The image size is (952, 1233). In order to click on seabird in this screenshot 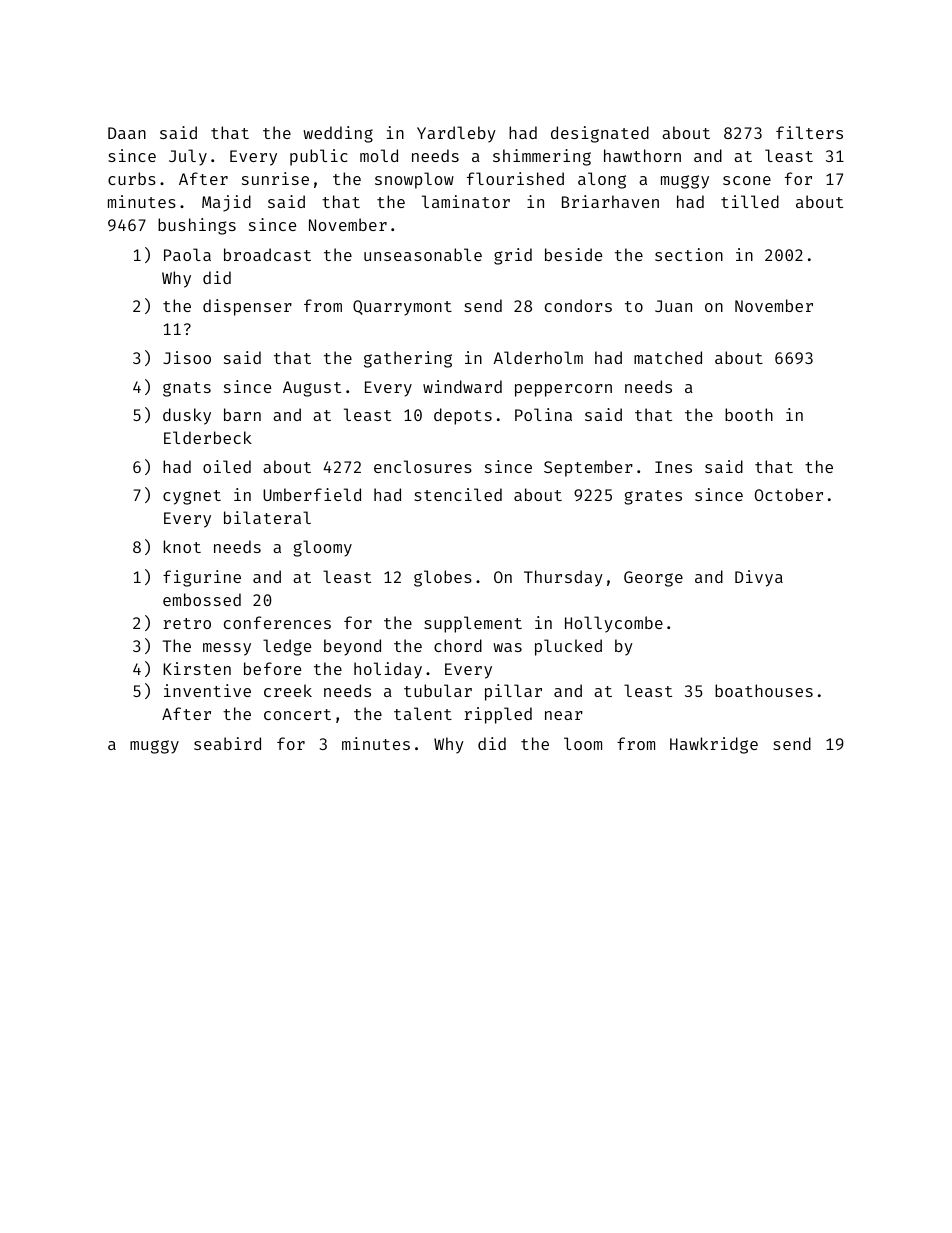, I will do `click(227, 743)`.
